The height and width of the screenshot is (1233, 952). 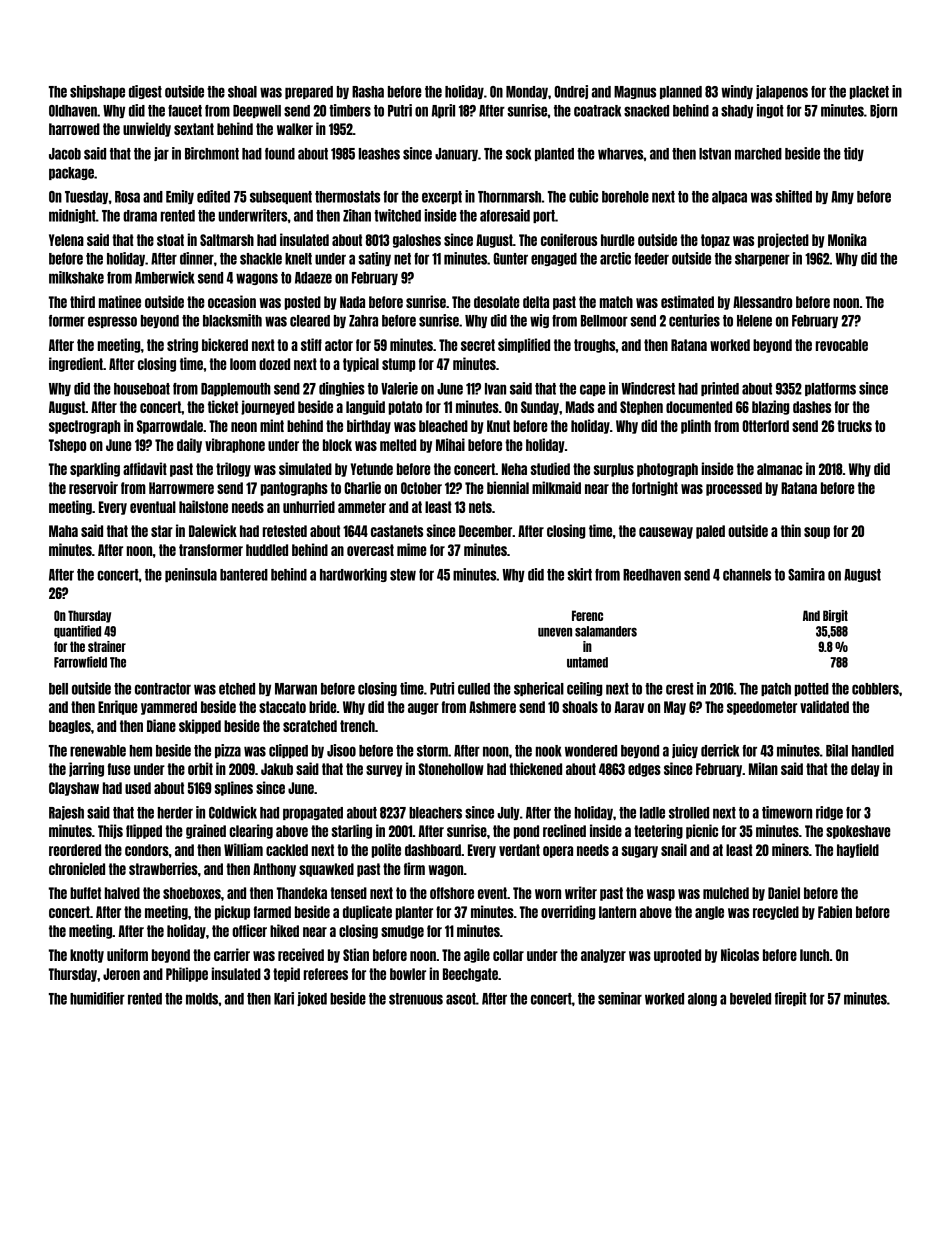 What do you see at coordinates (639, 852) in the screenshot?
I see `sugary` at bounding box center [639, 852].
